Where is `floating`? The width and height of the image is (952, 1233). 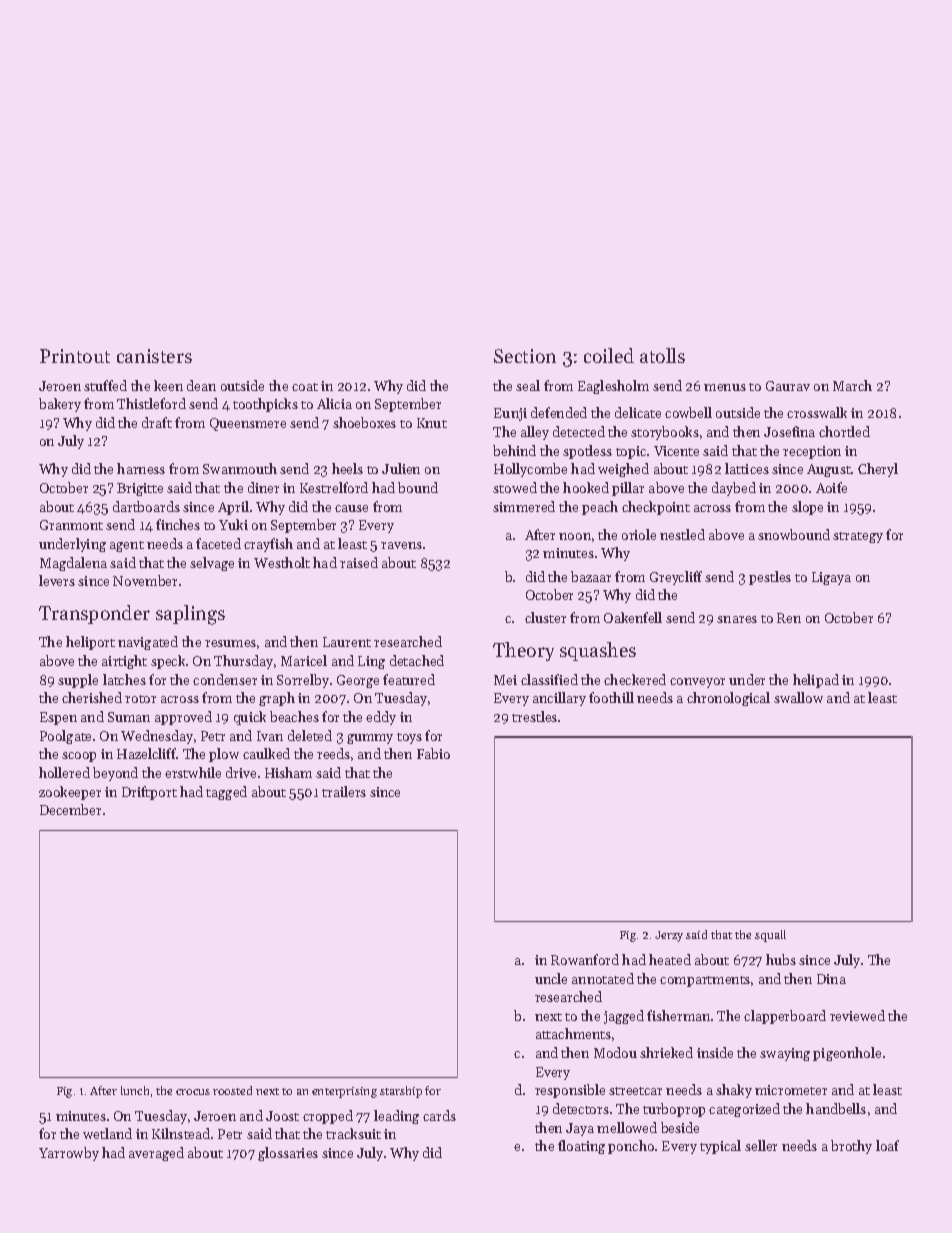 floating is located at coordinates (581, 1147).
